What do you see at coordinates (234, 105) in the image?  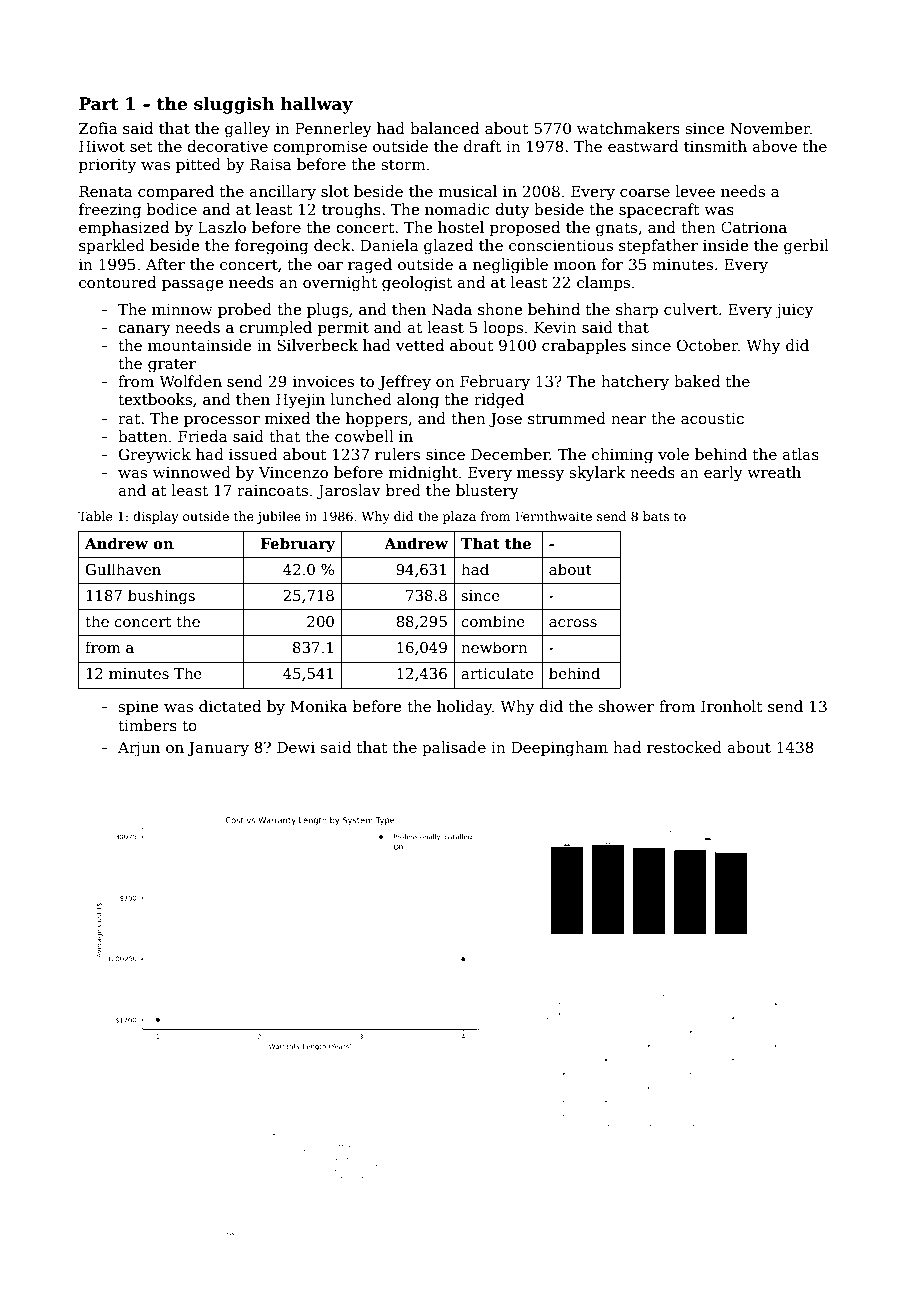 I see `sluggish` at bounding box center [234, 105].
